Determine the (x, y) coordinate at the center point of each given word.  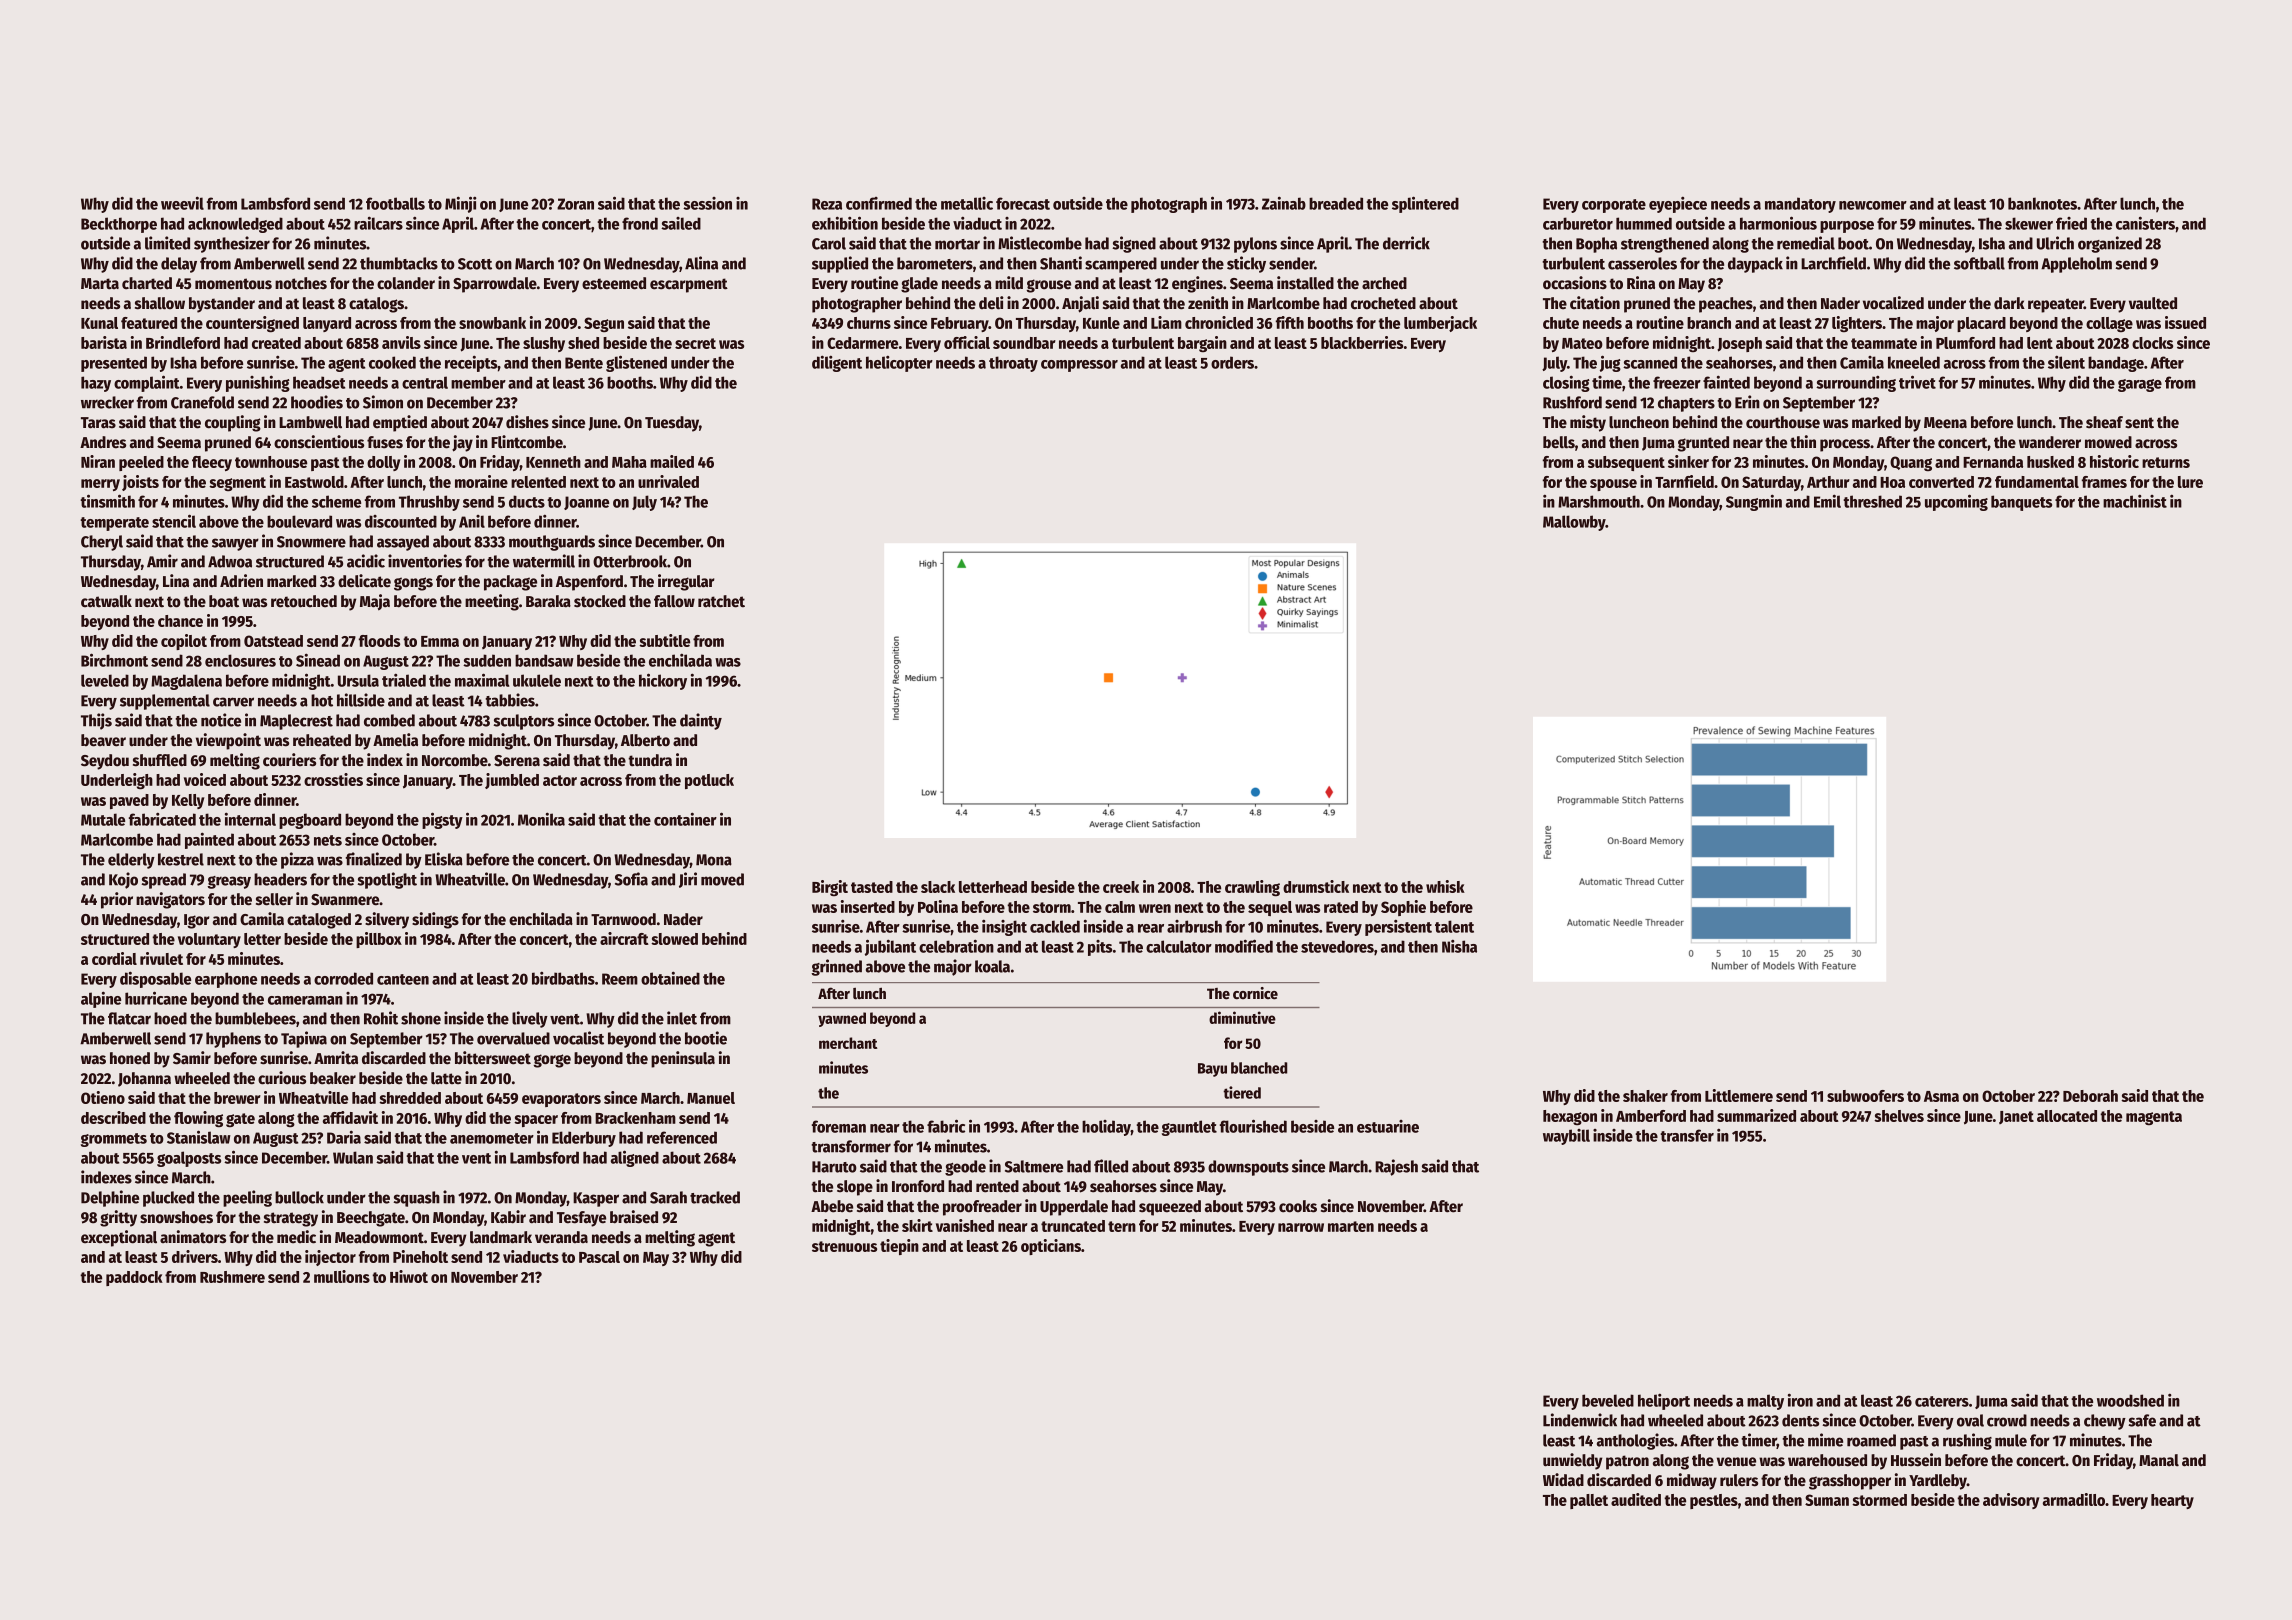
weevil (182, 203)
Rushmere (232, 1277)
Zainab (1284, 203)
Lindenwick (1580, 1420)
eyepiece (1678, 205)
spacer (536, 1121)
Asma (1941, 1096)
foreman (839, 1126)
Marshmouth (1599, 501)
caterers (1942, 1401)
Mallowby (1574, 523)
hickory (663, 681)
